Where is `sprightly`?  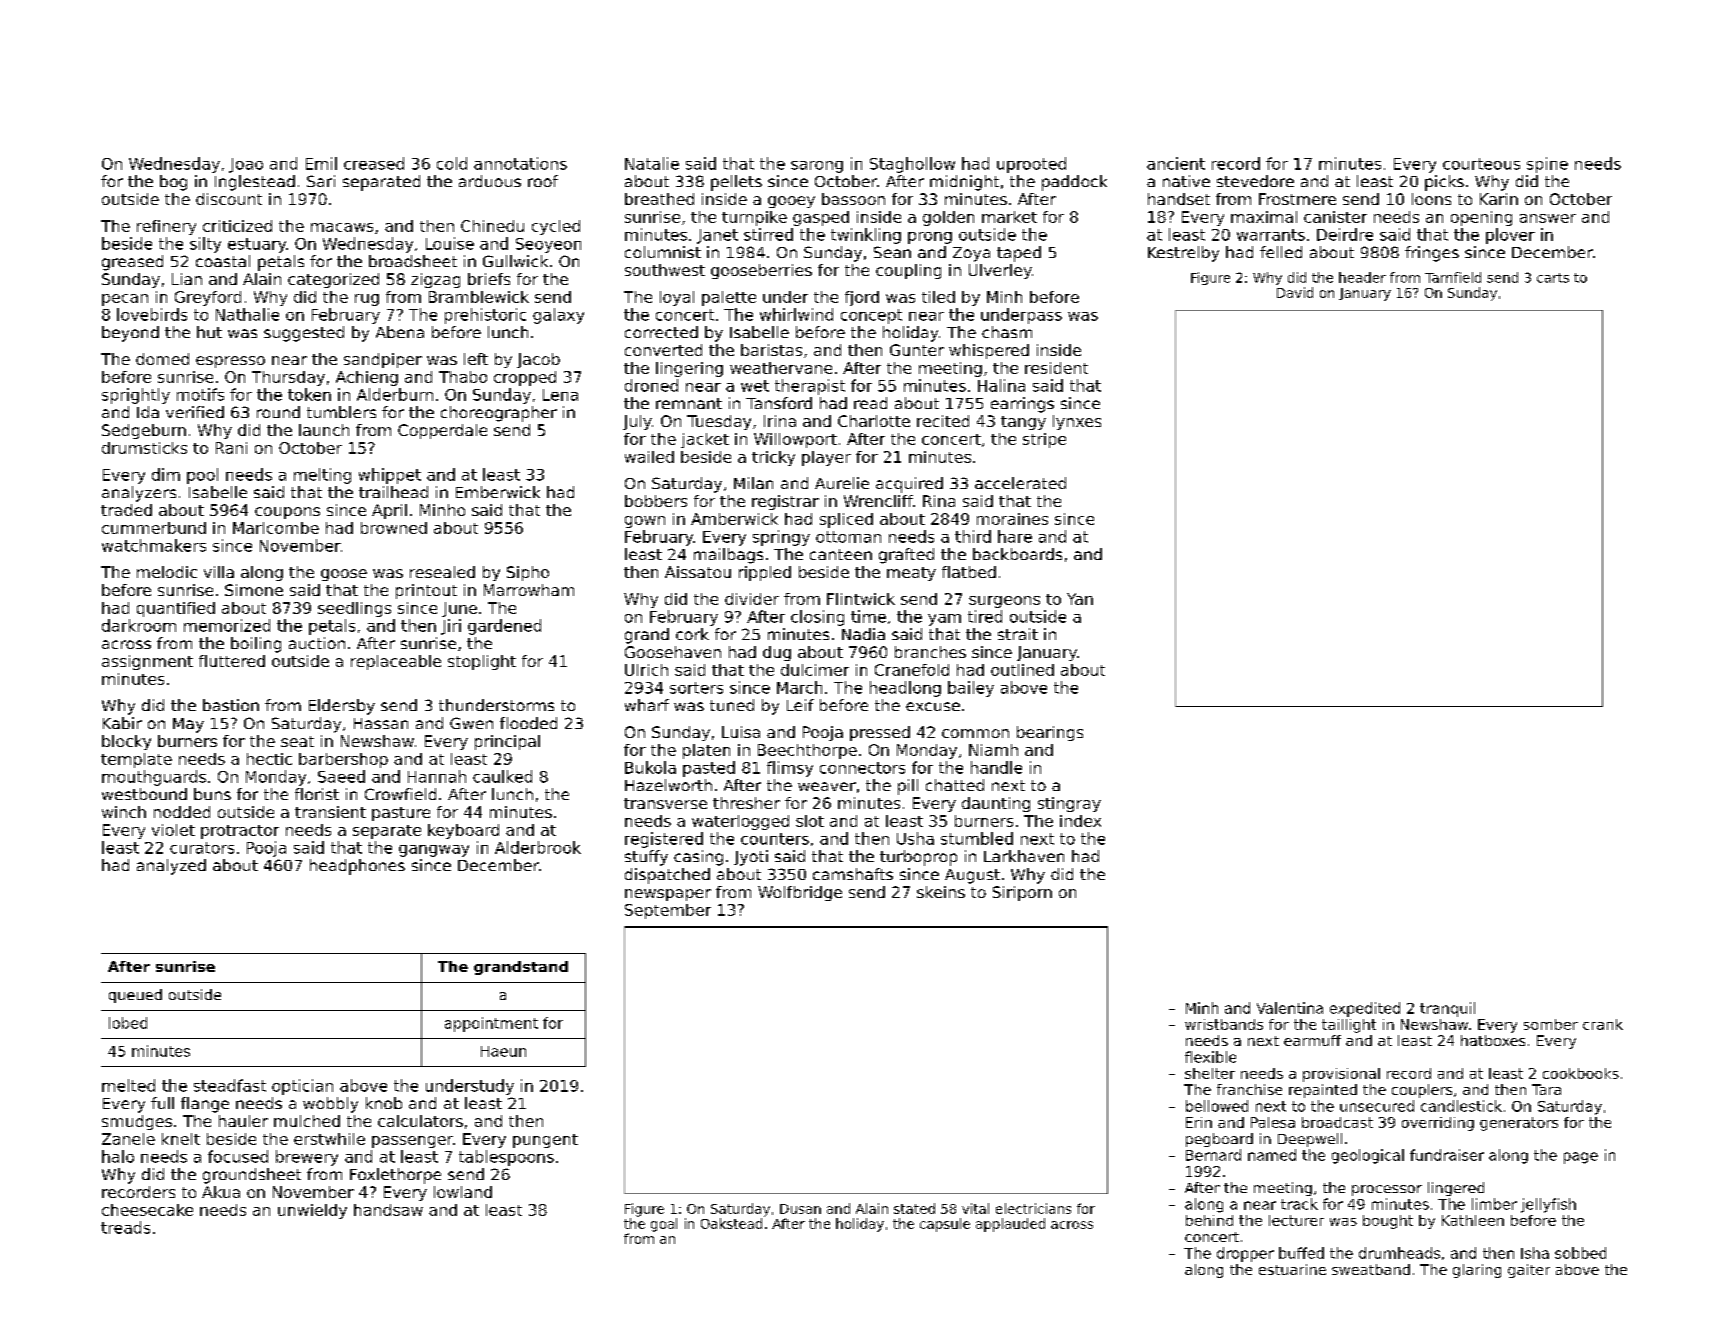
sprightly is located at coordinates (136, 396).
